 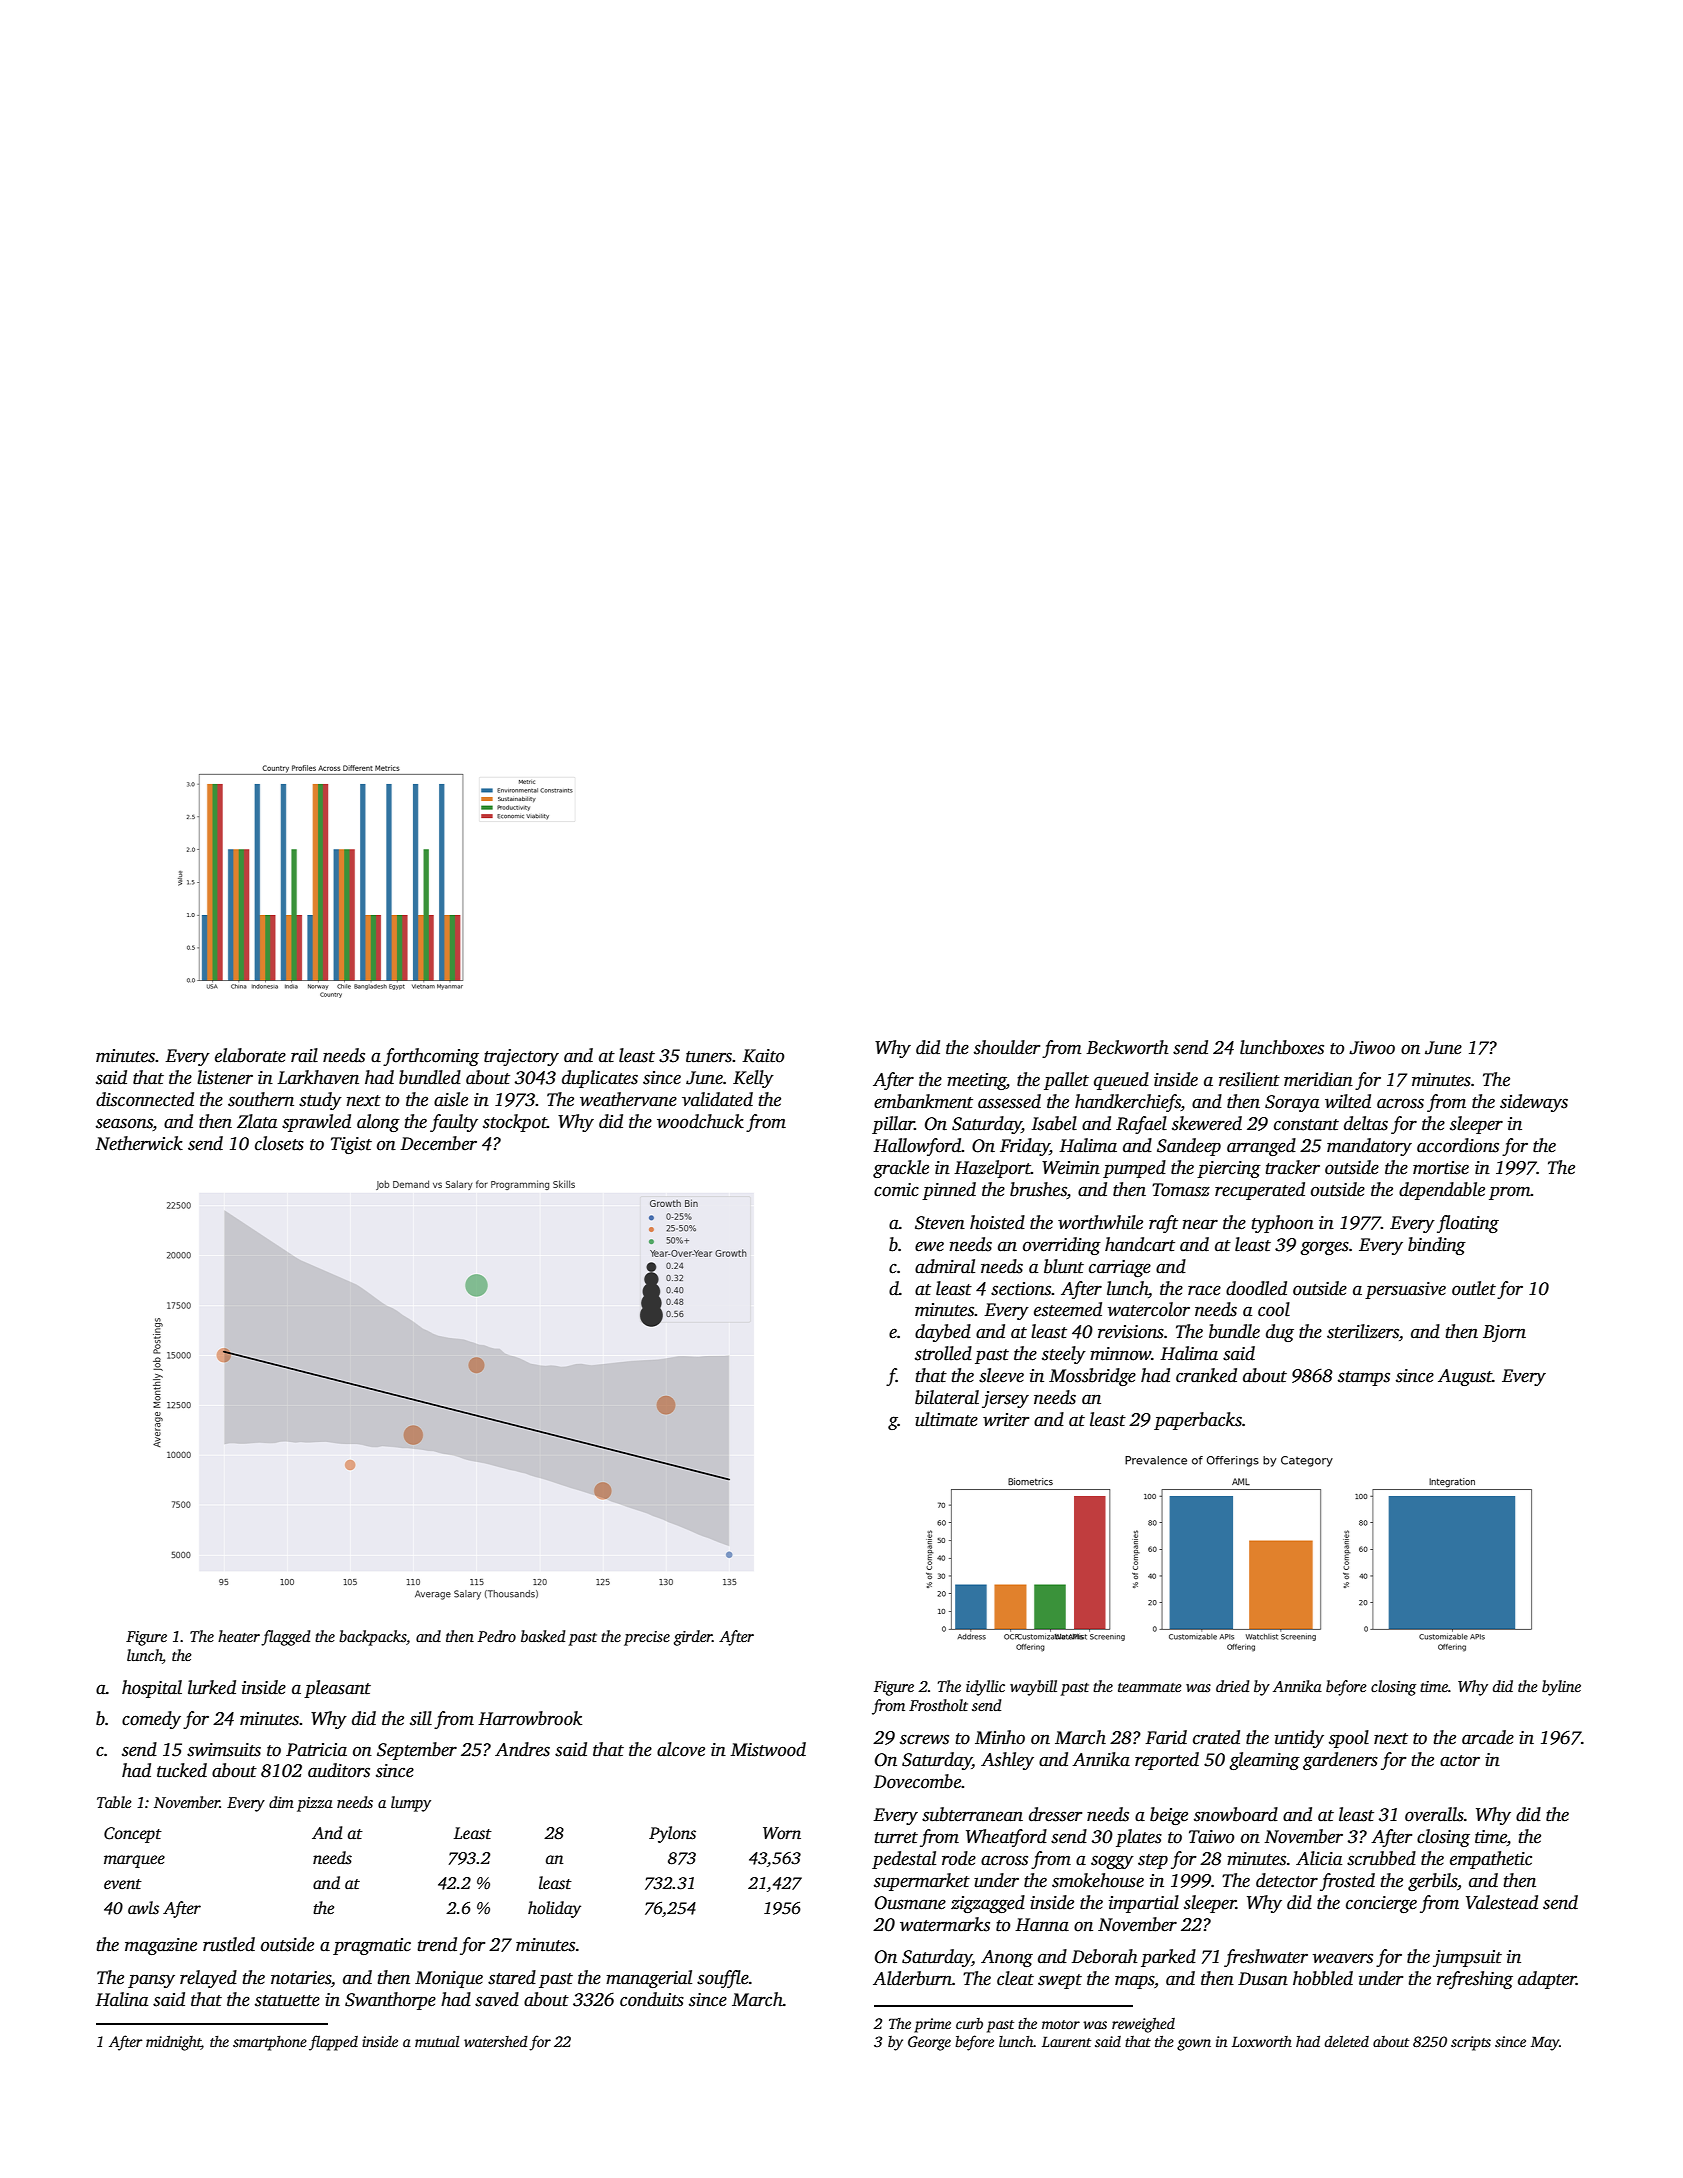 What do you see at coordinates (554, 1909) in the page?
I see `holiday` at bounding box center [554, 1909].
